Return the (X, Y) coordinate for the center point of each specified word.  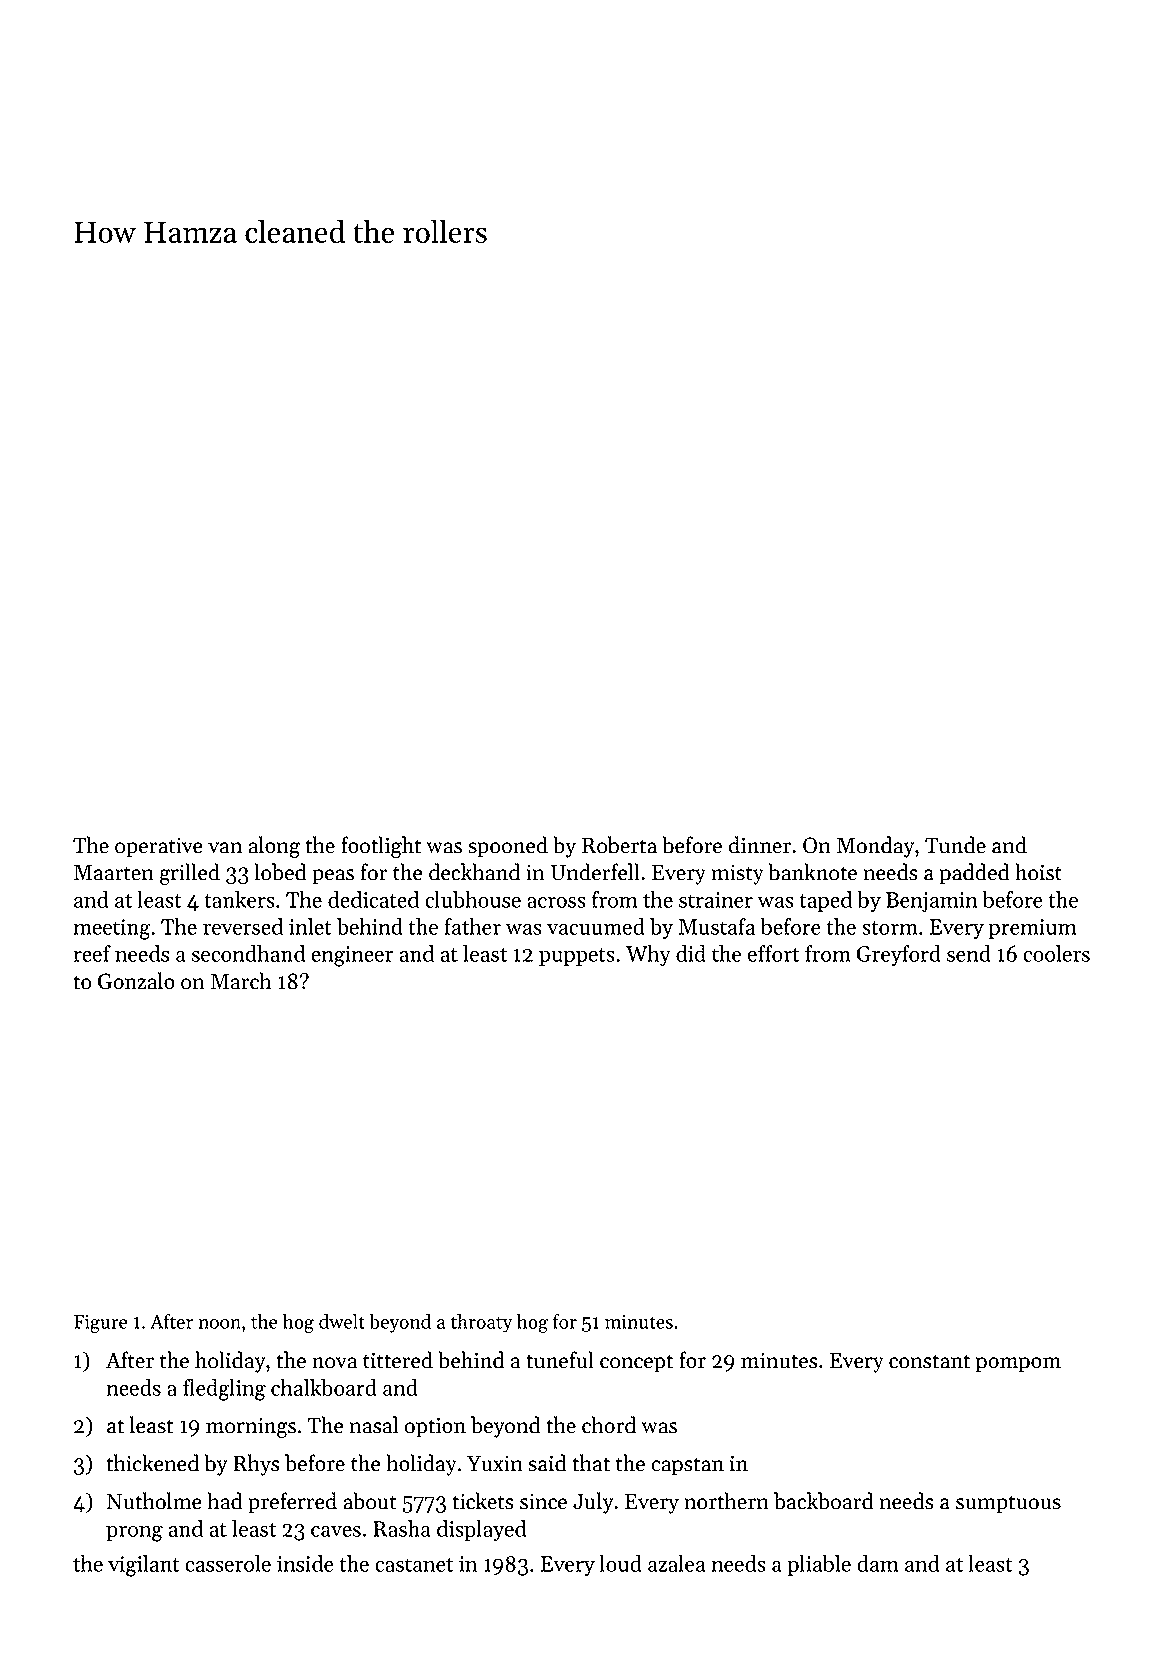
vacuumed (596, 926)
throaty (481, 1323)
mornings (251, 1427)
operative (159, 847)
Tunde (955, 845)
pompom (1018, 1365)
